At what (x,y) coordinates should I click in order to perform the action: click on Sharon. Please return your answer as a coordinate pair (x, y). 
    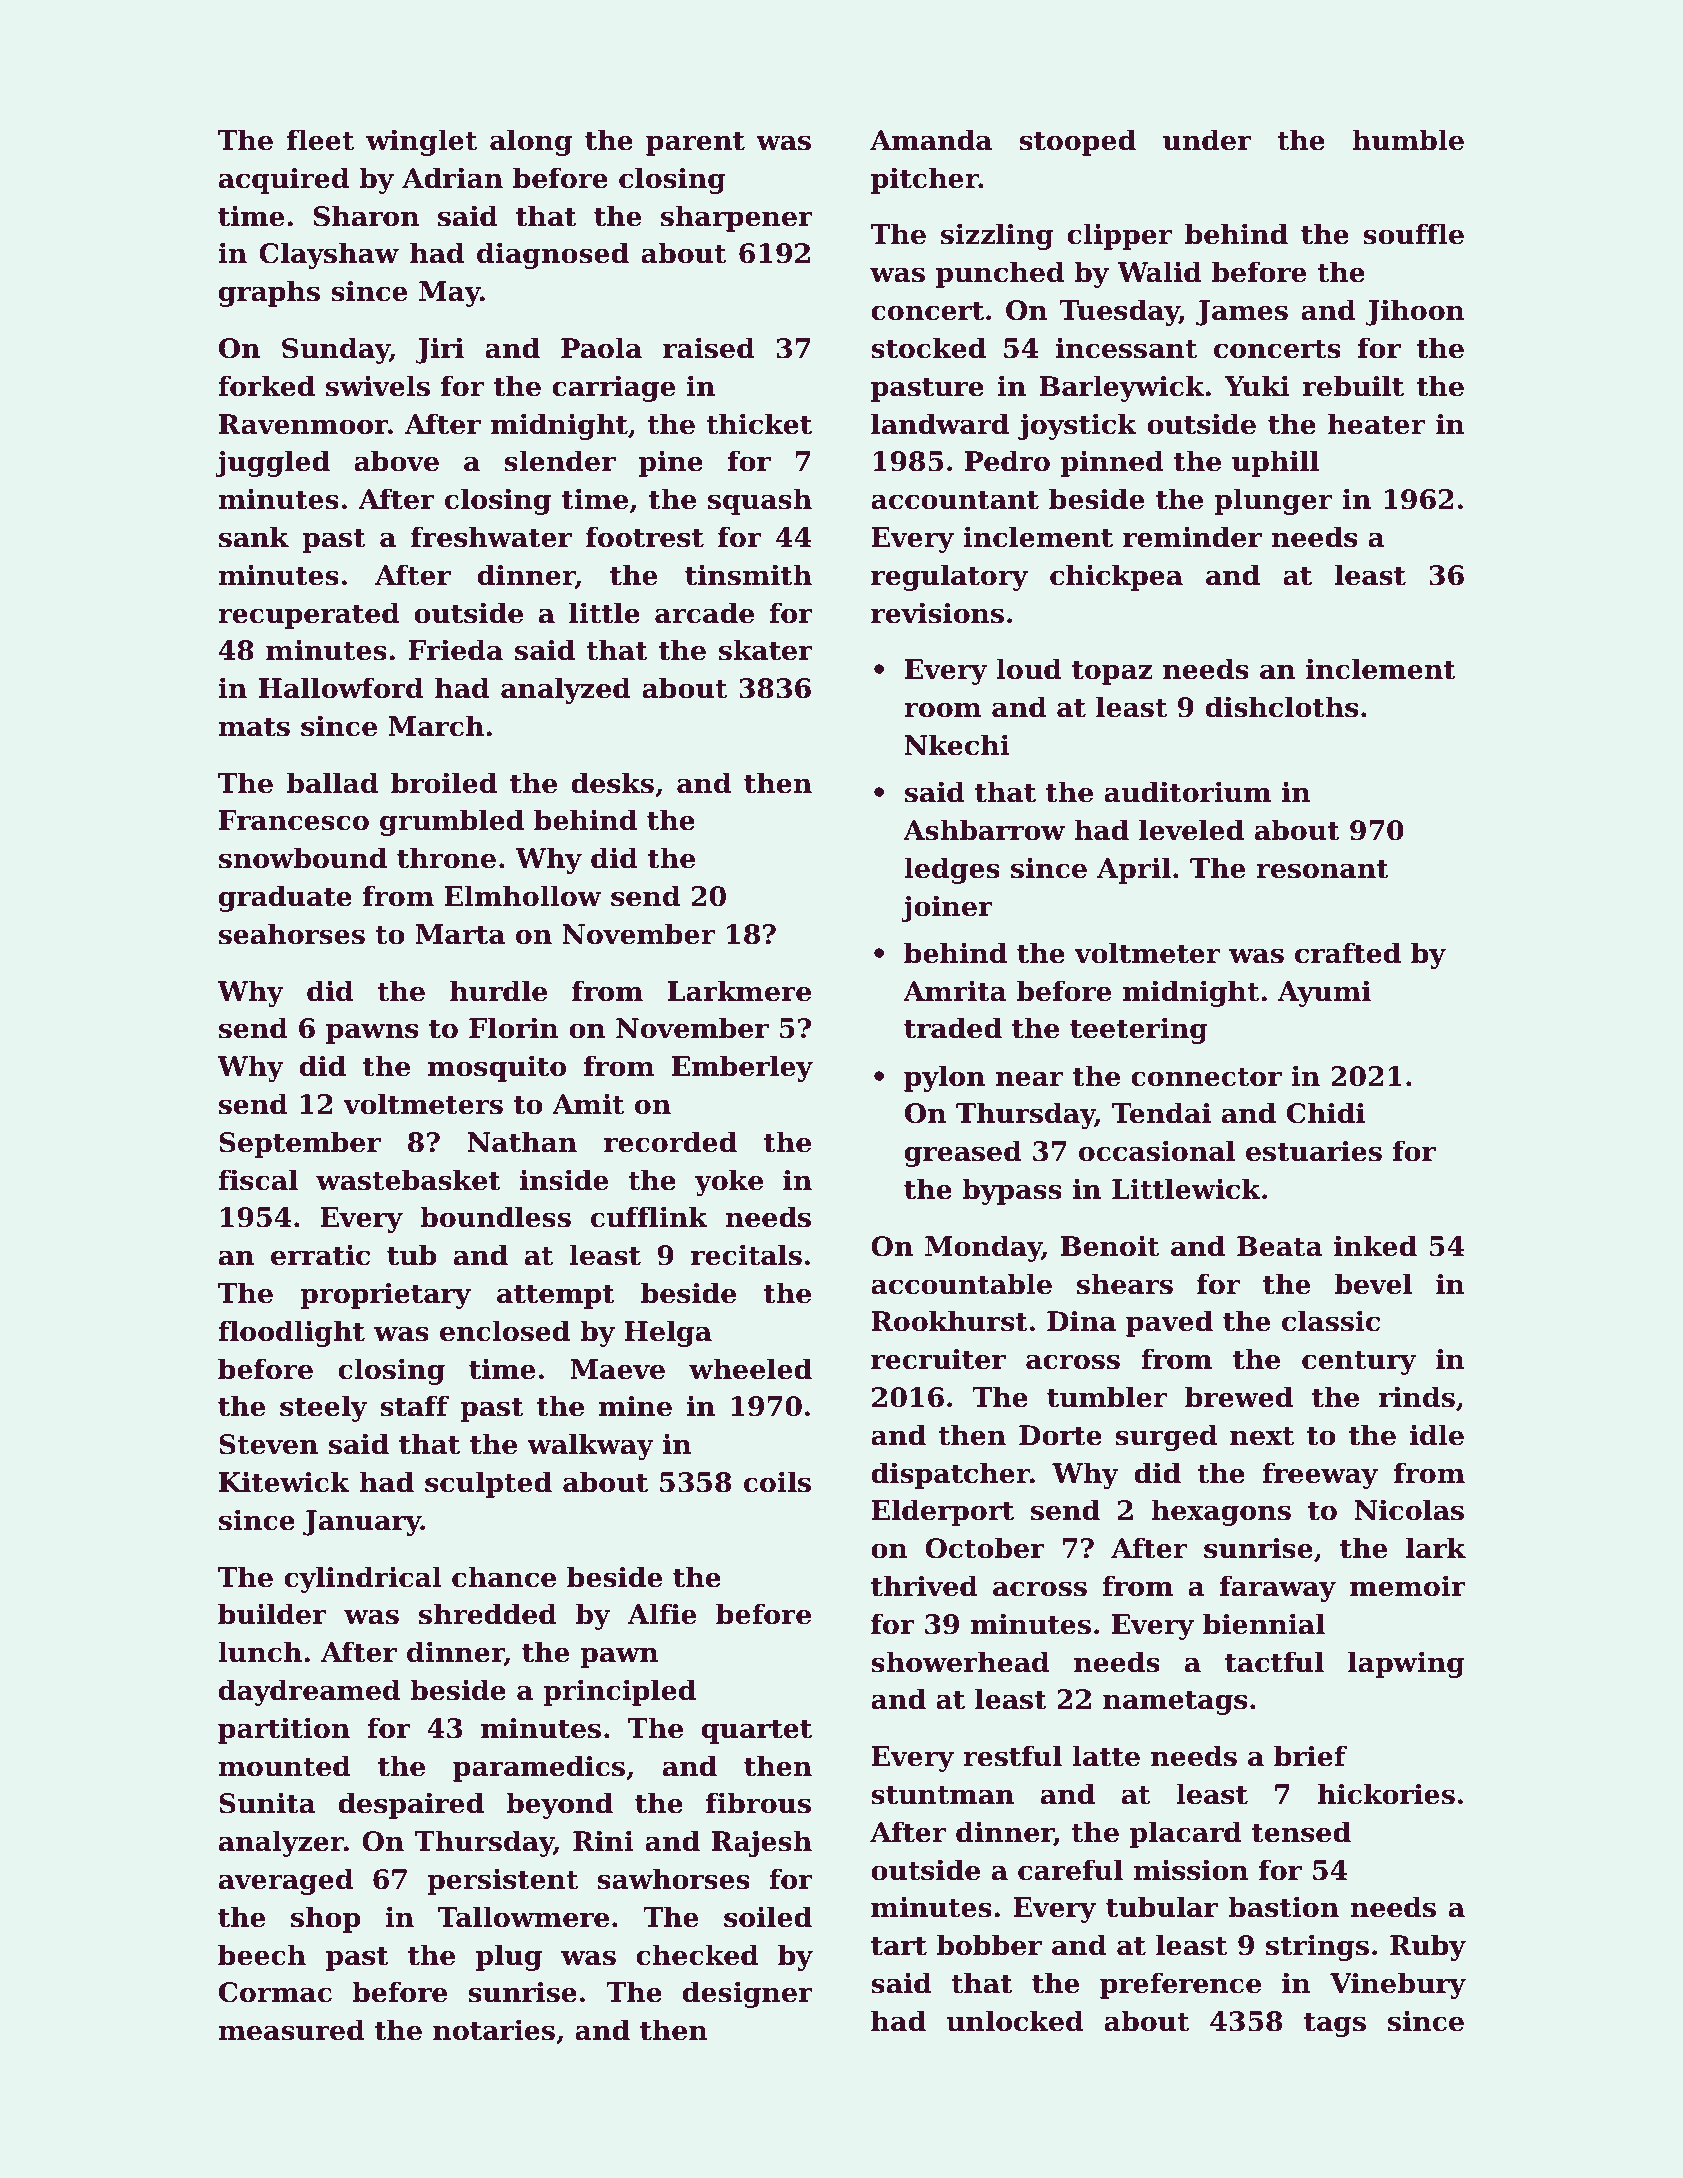
    Looking at the image, I should click on (366, 216).
